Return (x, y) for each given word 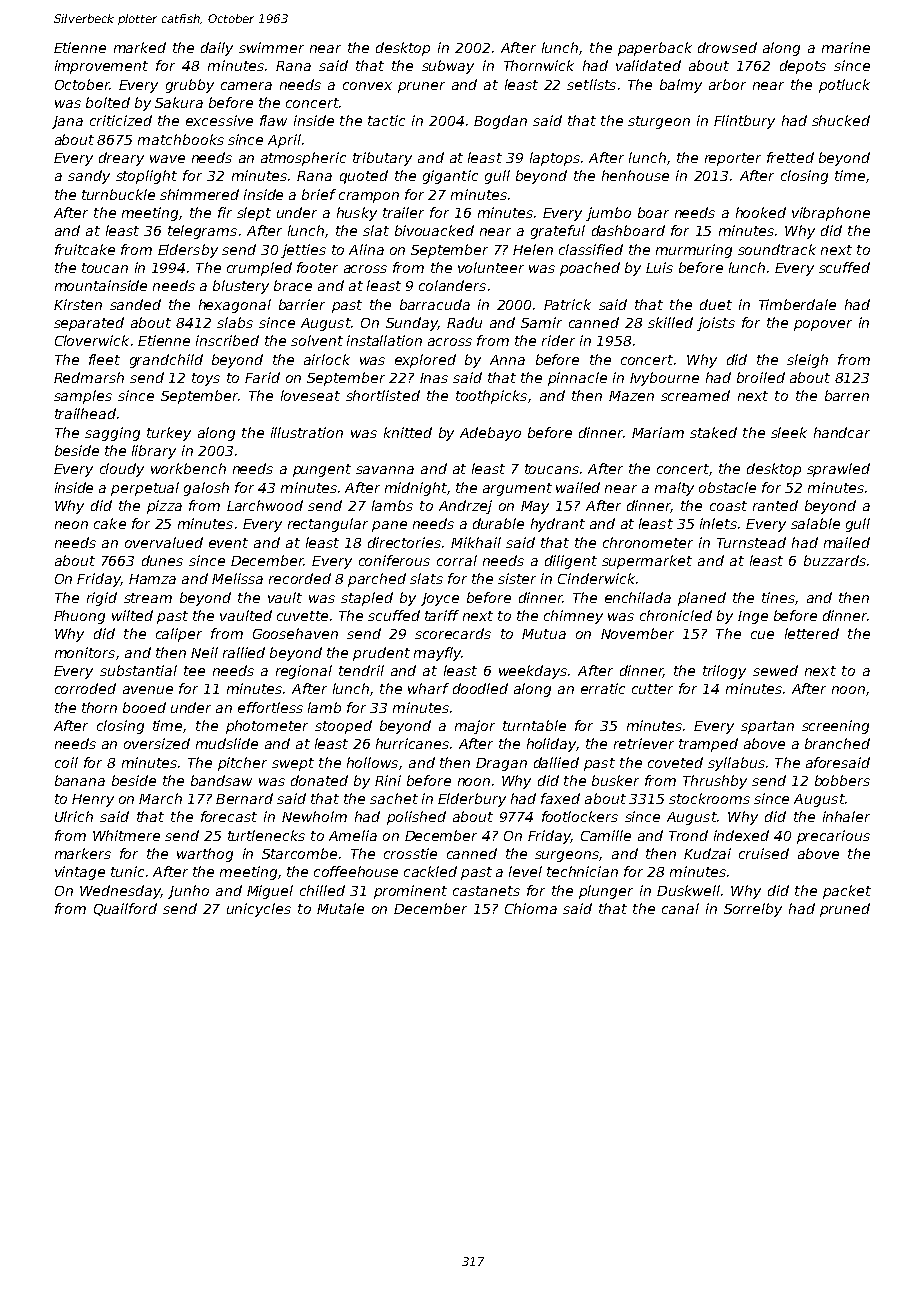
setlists (591, 84)
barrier (302, 304)
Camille (606, 835)
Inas (434, 378)
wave (167, 159)
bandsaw (221, 780)
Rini (388, 780)
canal (680, 908)
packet (847, 892)
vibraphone (831, 214)
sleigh (807, 361)
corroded (85, 688)
